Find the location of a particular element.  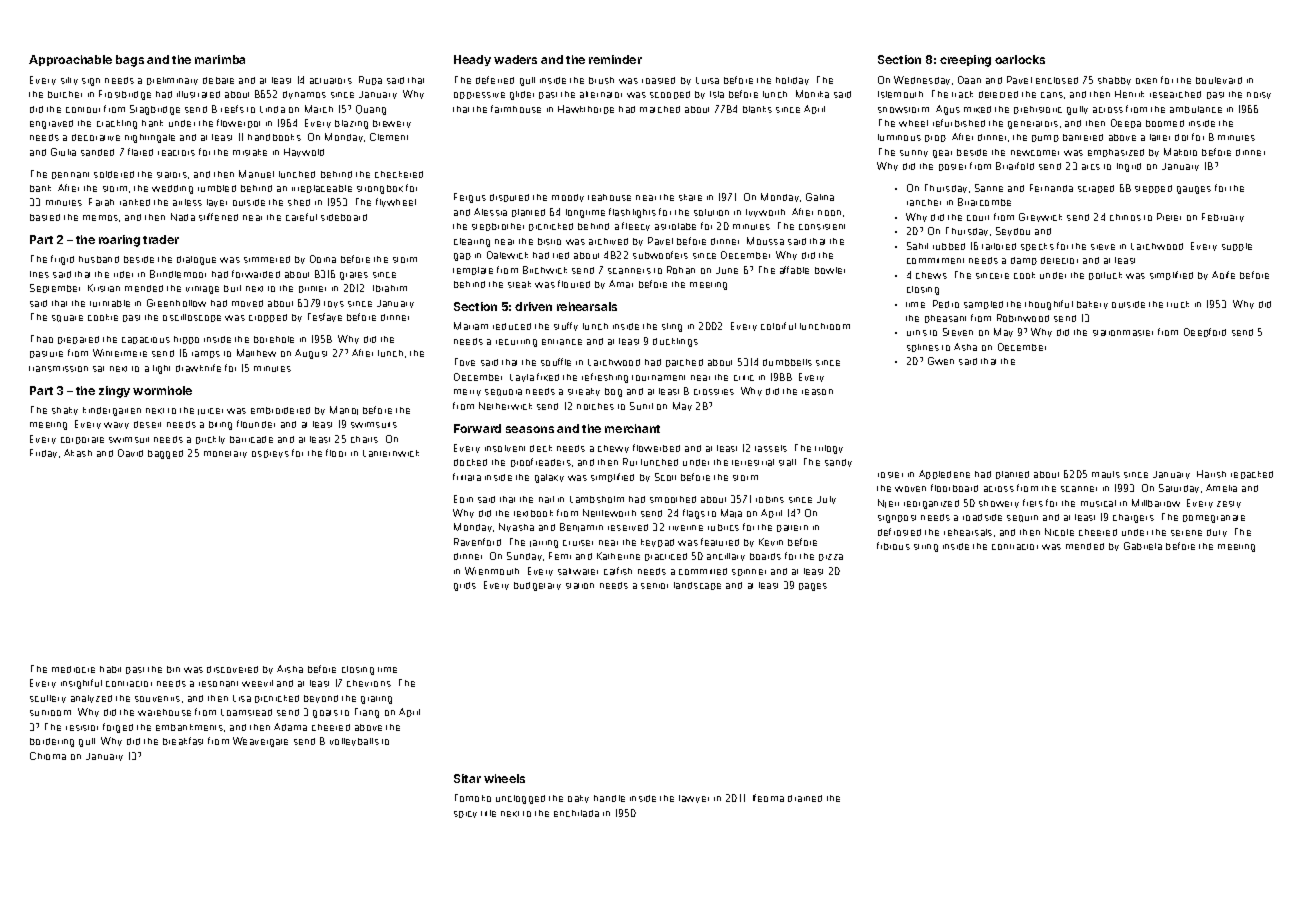

reason is located at coordinates (817, 392).
